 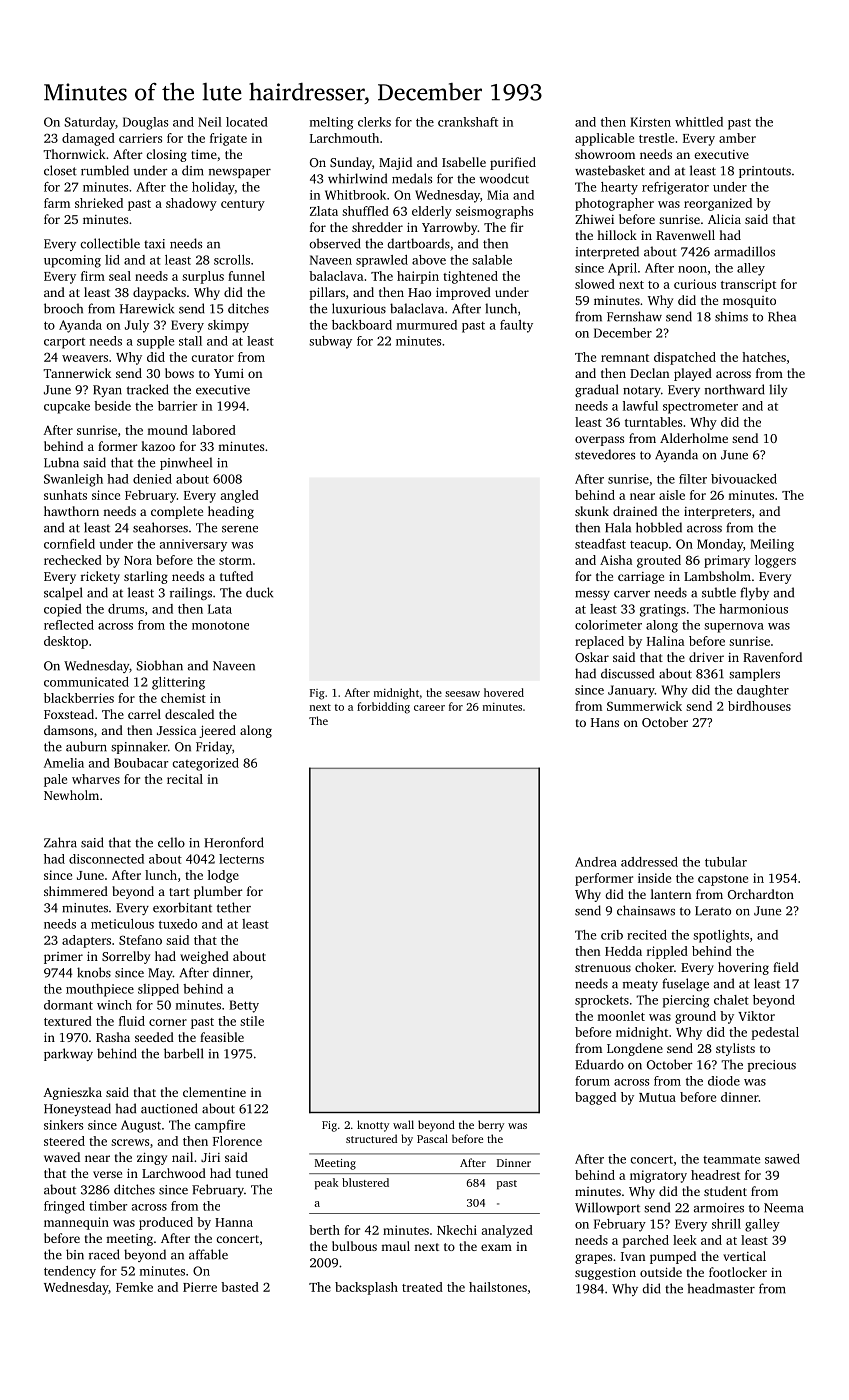 I want to click on seismographs, so click(x=494, y=212).
